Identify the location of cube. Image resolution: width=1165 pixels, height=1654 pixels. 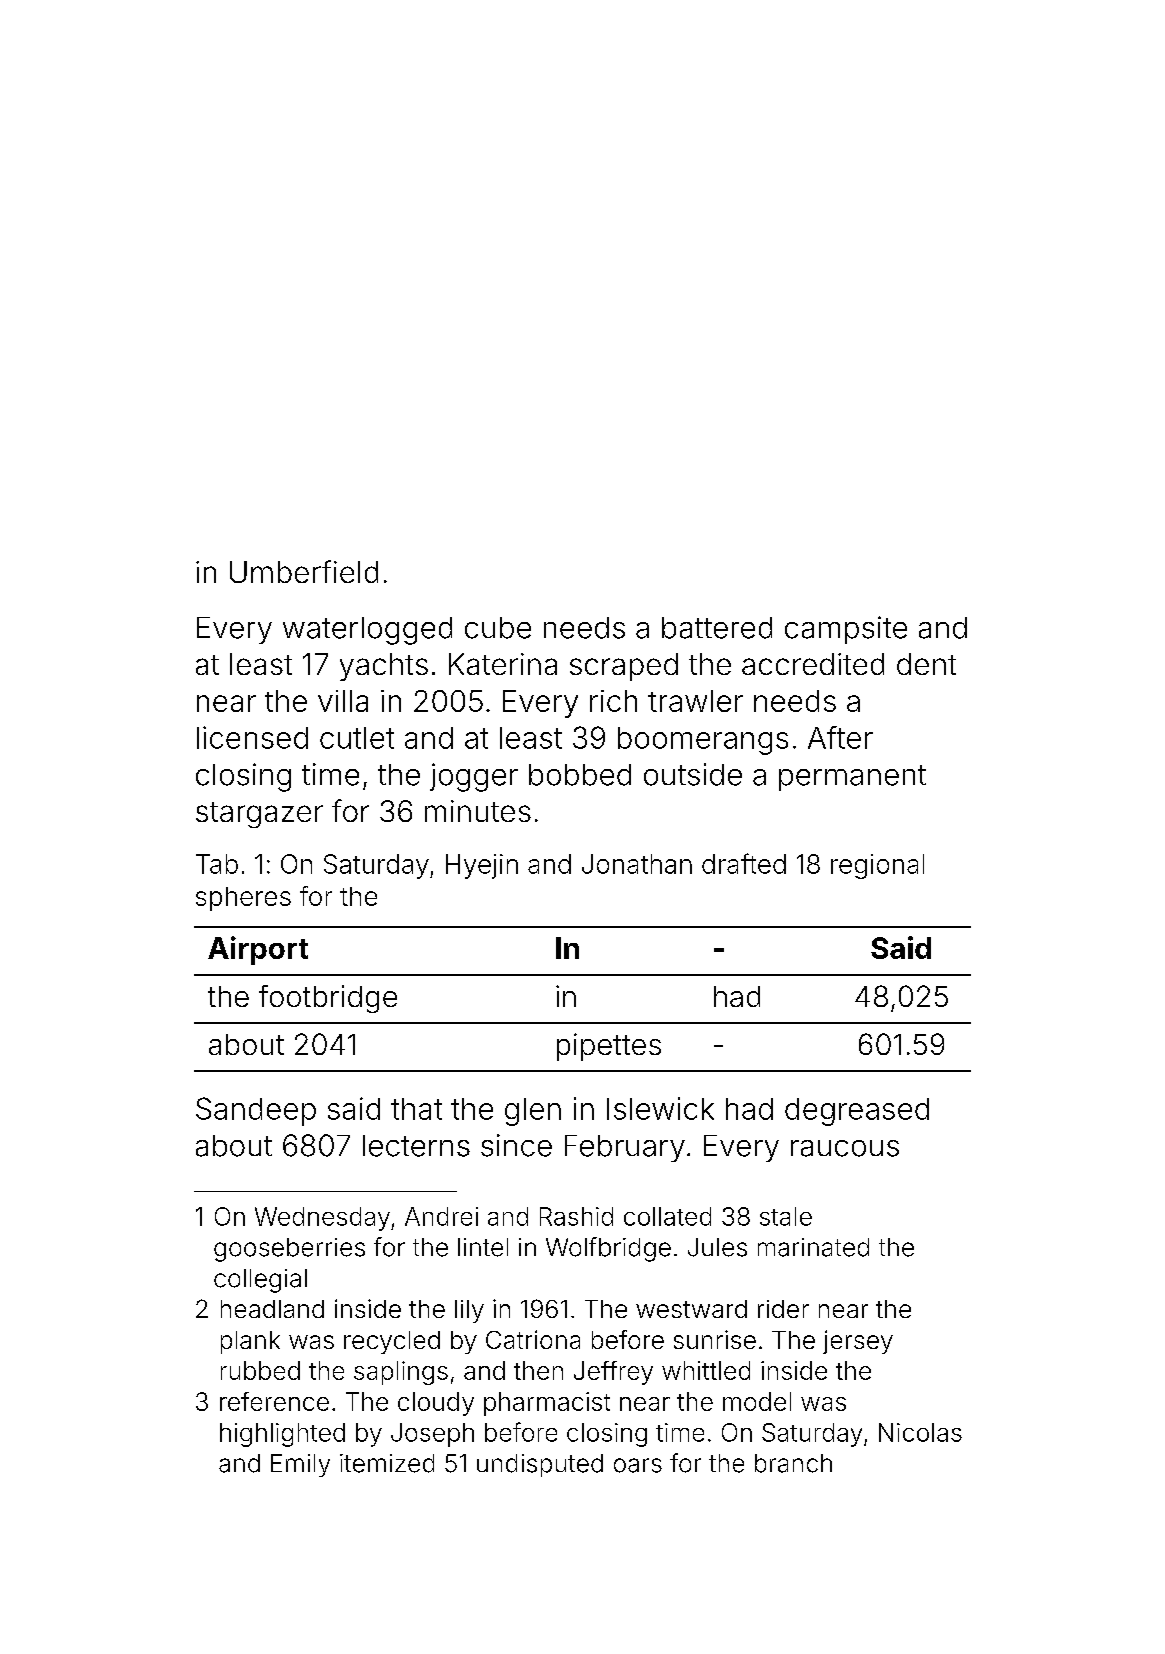
(498, 628).
